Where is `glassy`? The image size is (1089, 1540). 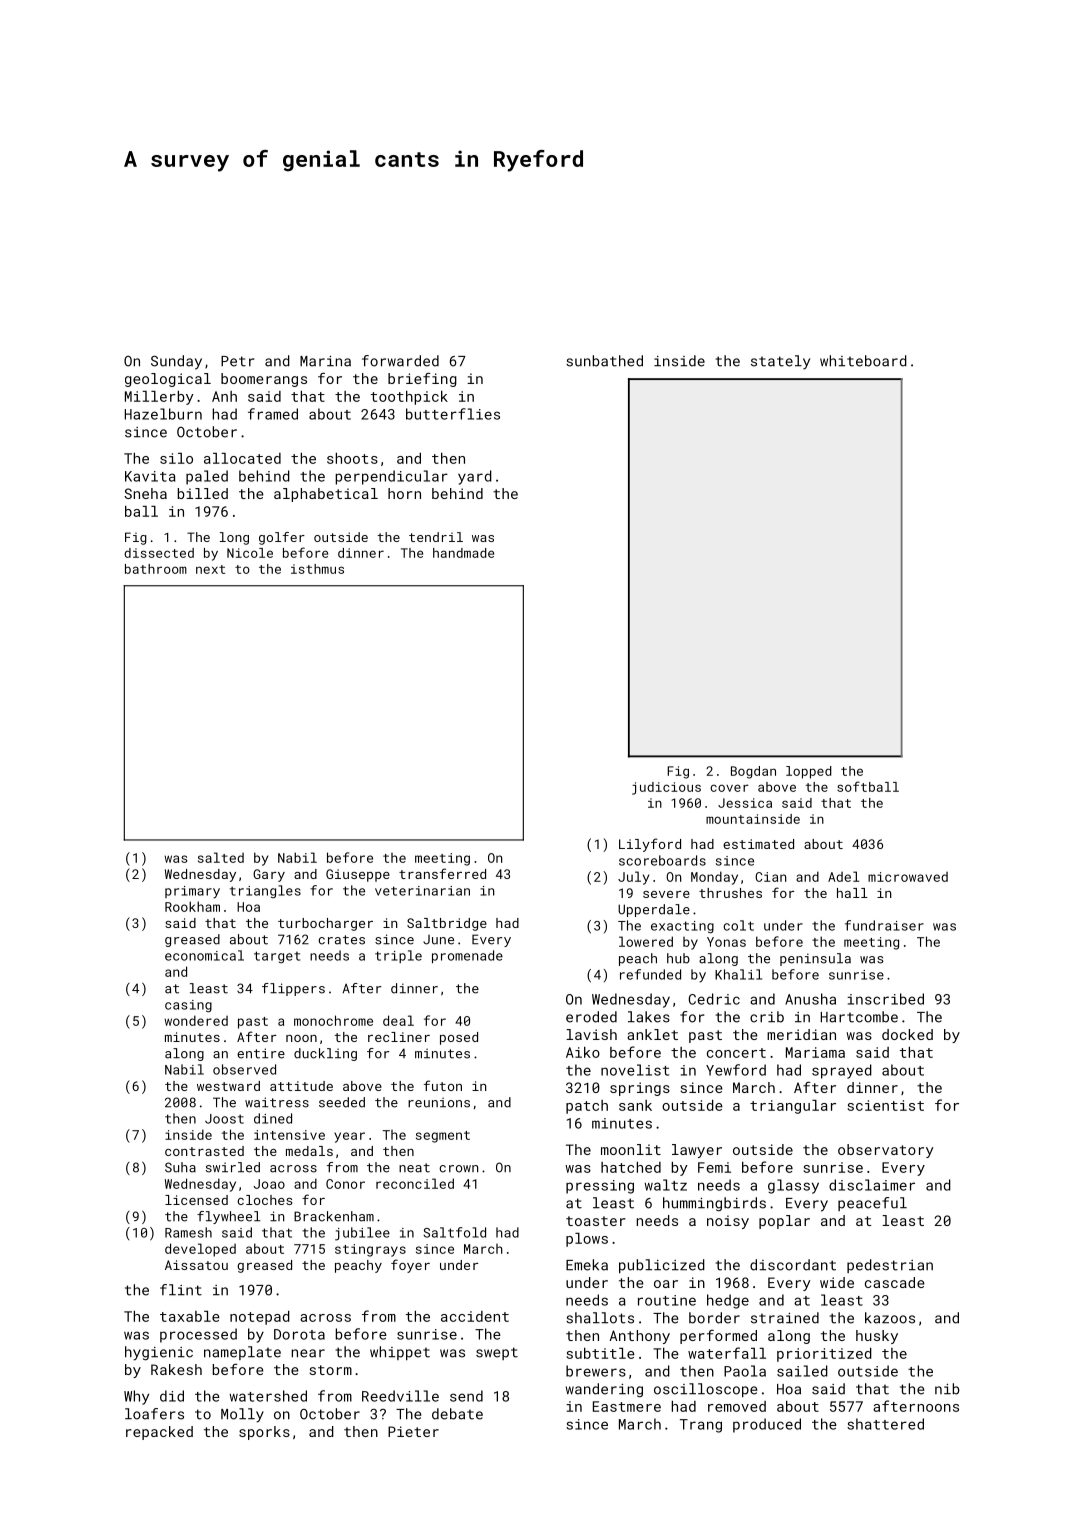 glassy is located at coordinates (793, 1186).
